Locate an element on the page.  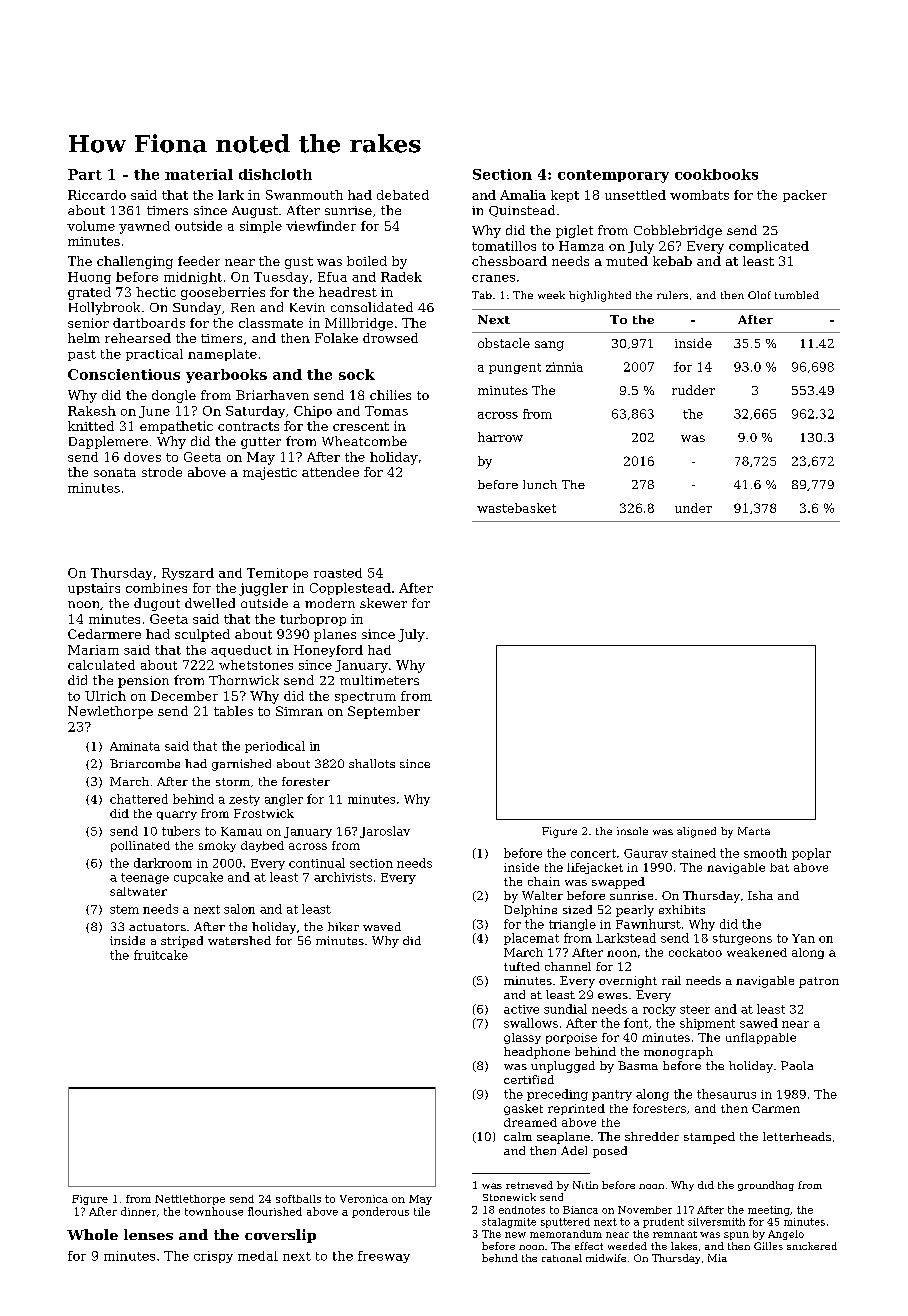
crispy is located at coordinates (213, 1257).
